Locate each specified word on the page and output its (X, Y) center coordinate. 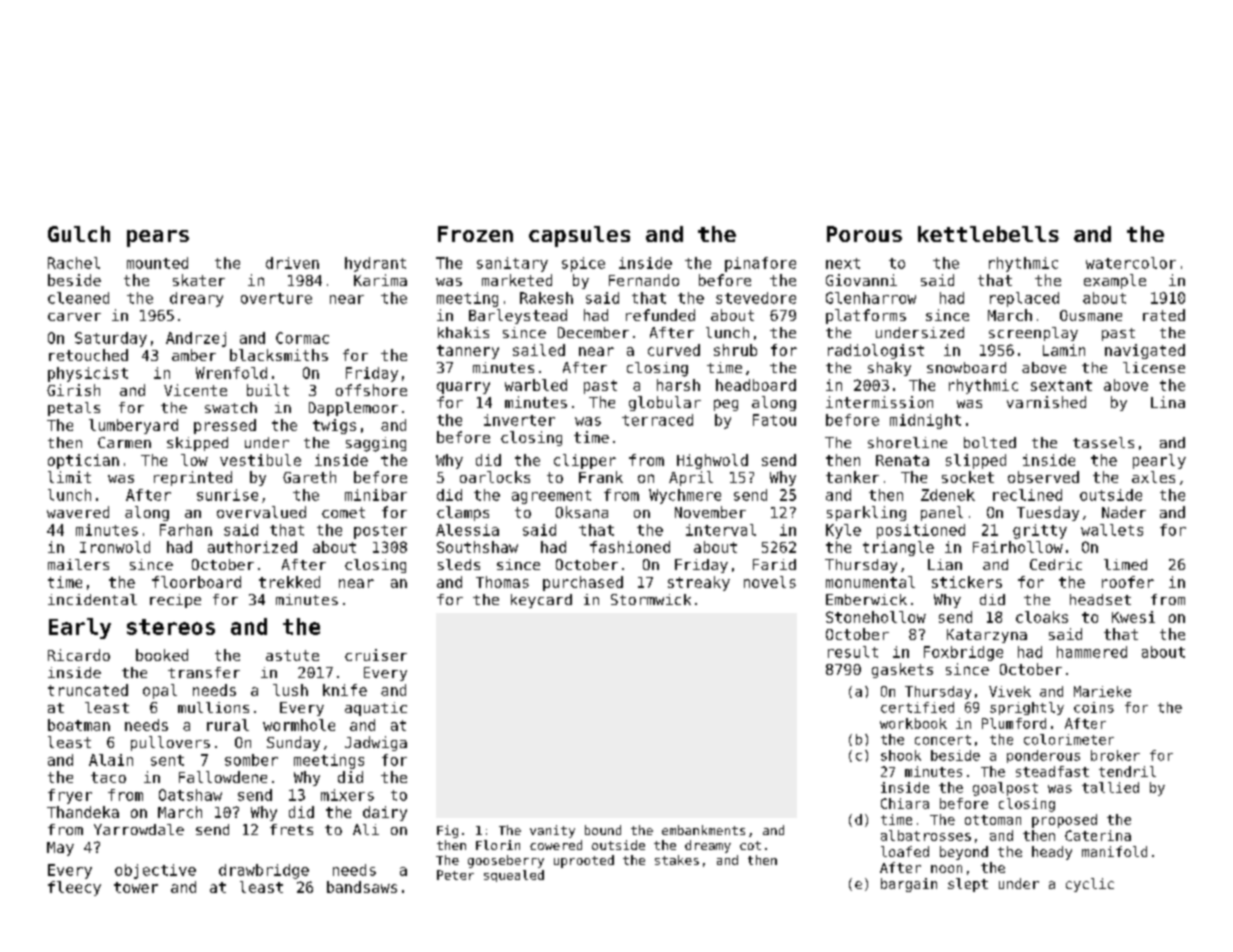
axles (1153, 477)
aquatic (376, 709)
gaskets (902, 670)
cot (750, 845)
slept (968, 885)
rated (1164, 315)
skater (199, 280)
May (60, 849)
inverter (519, 420)
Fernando (644, 280)
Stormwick (651, 599)
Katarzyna (987, 636)
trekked (289, 582)
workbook (913, 723)
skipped (197, 444)
